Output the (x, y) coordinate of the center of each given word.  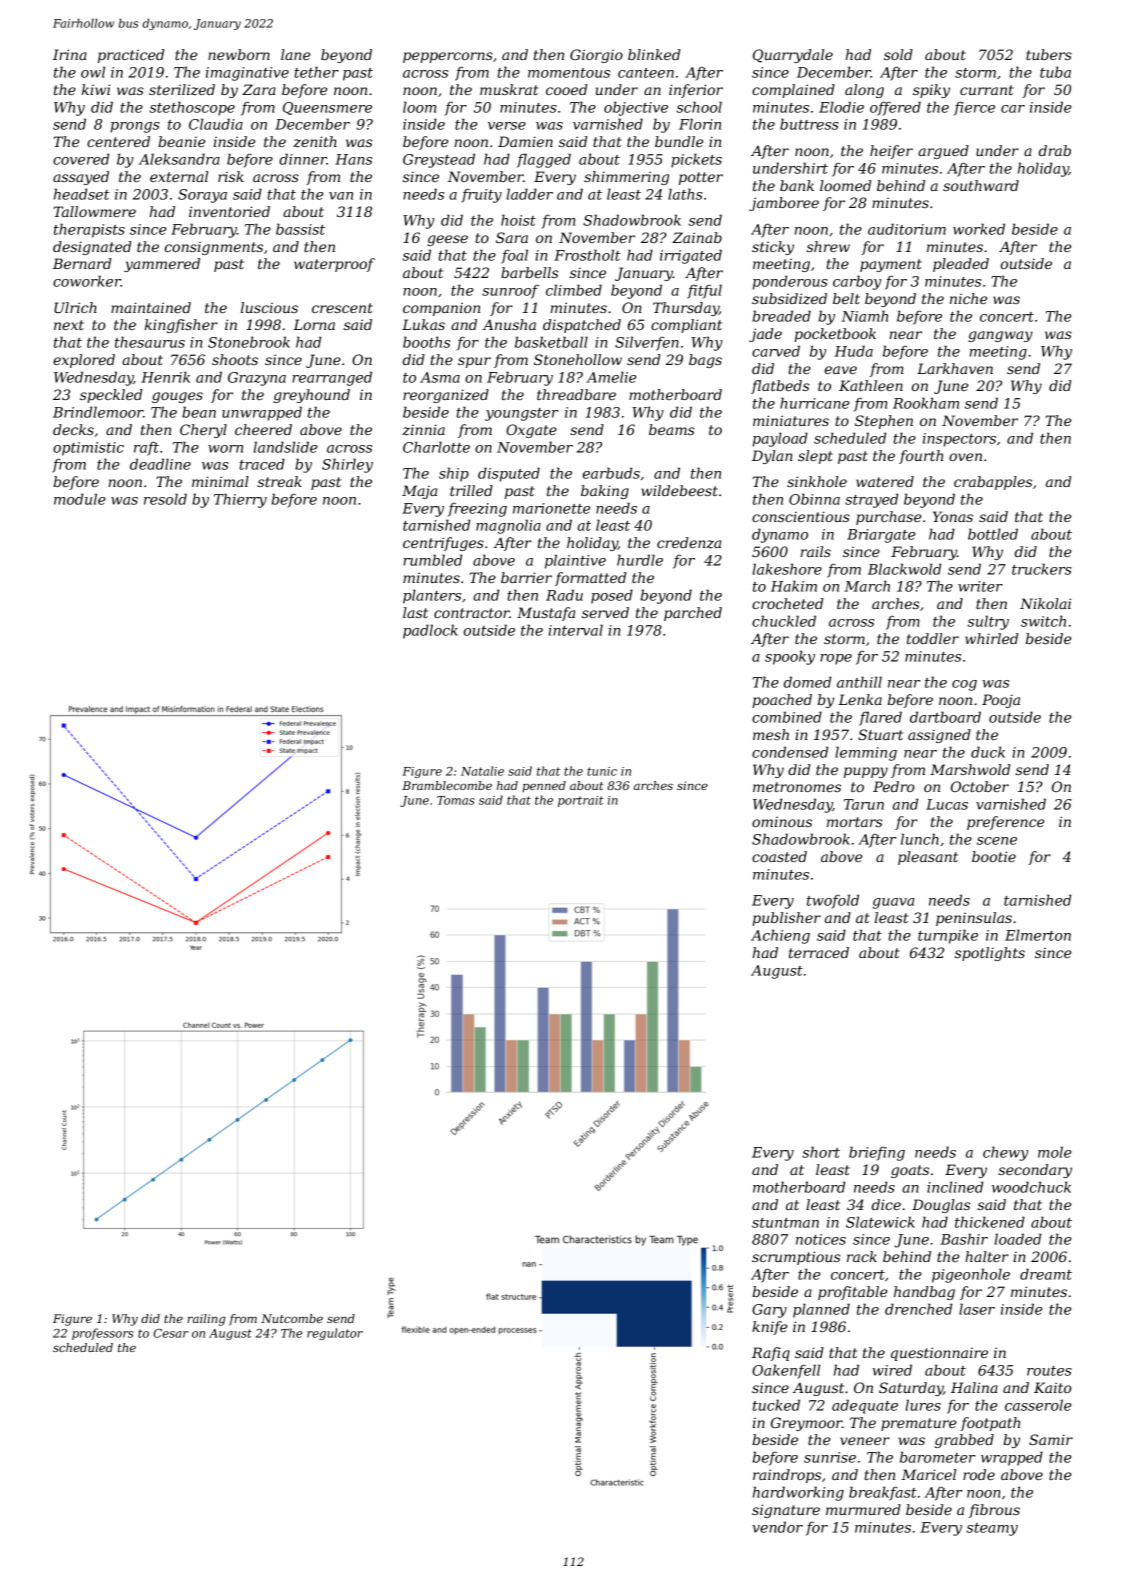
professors (103, 1334)
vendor (777, 1527)
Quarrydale (793, 56)
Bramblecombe (447, 785)
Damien (525, 141)
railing (206, 1320)
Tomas (456, 800)
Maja (419, 492)
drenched (918, 1309)
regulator (335, 1334)
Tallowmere (95, 211)
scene (997, 841)
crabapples (993, 483)
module (80, 499)
